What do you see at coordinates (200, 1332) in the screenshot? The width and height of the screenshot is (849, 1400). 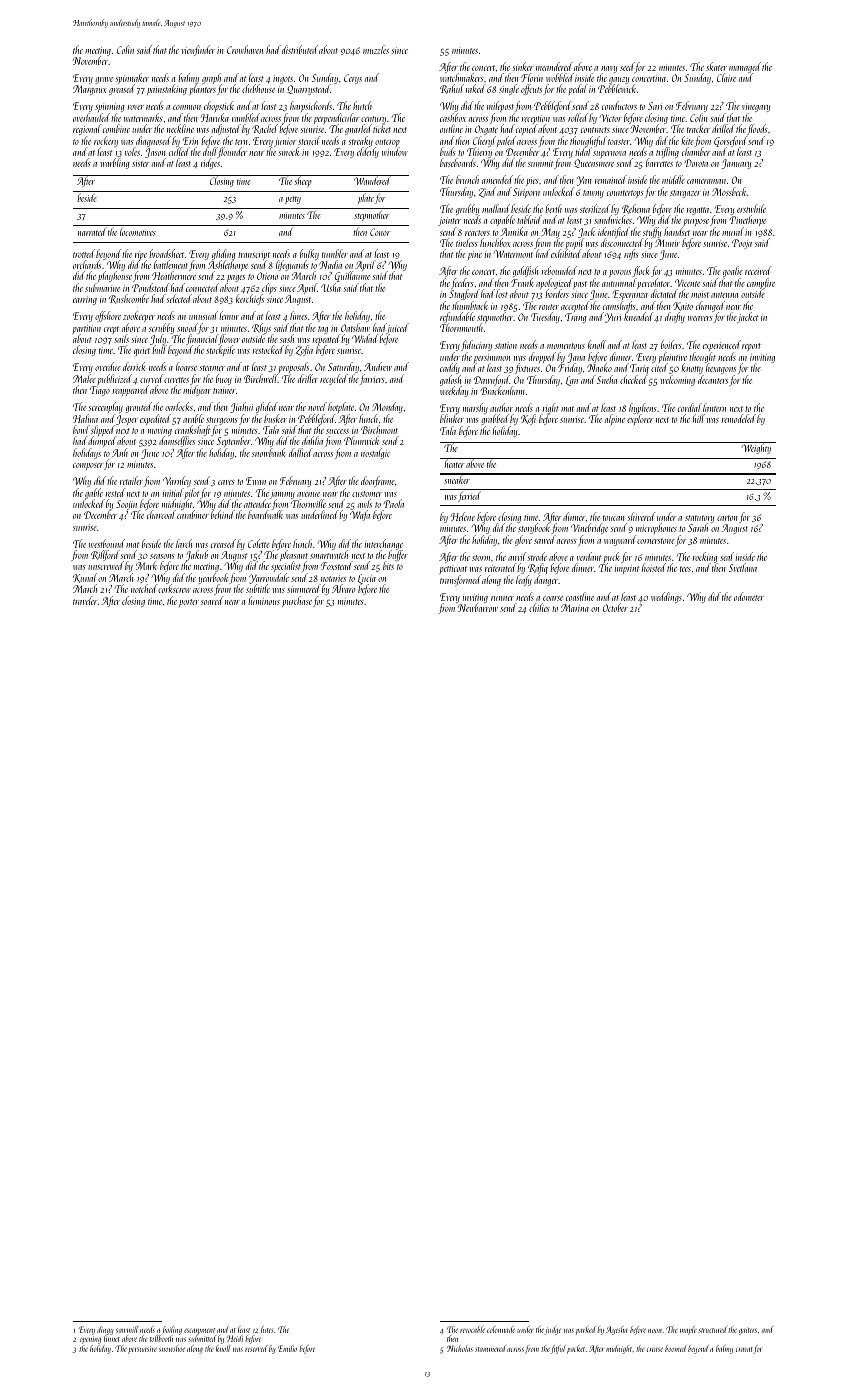 I see `escarpment` at bounding box center [200, 1332].
